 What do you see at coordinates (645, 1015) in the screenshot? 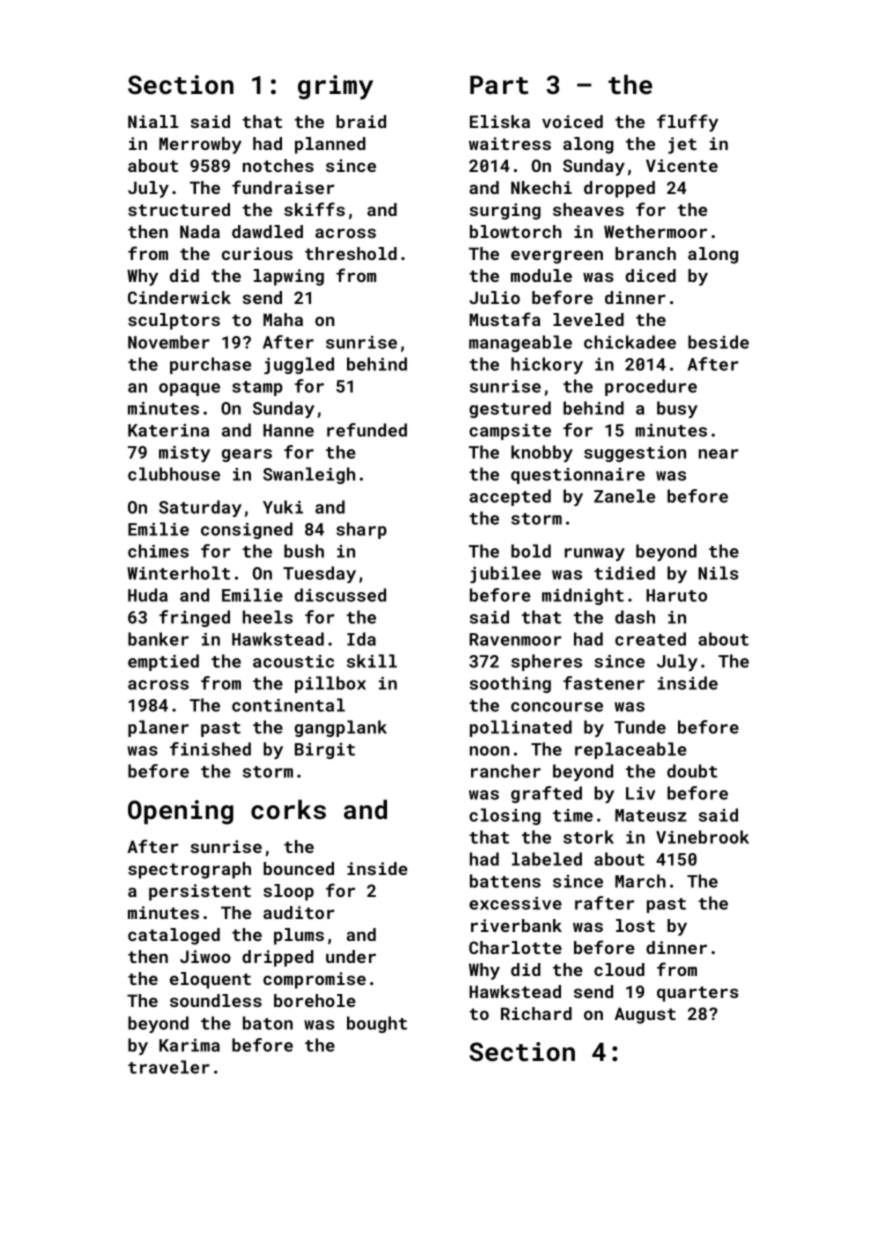
I see `August` at bounding box center [645, 1015].
